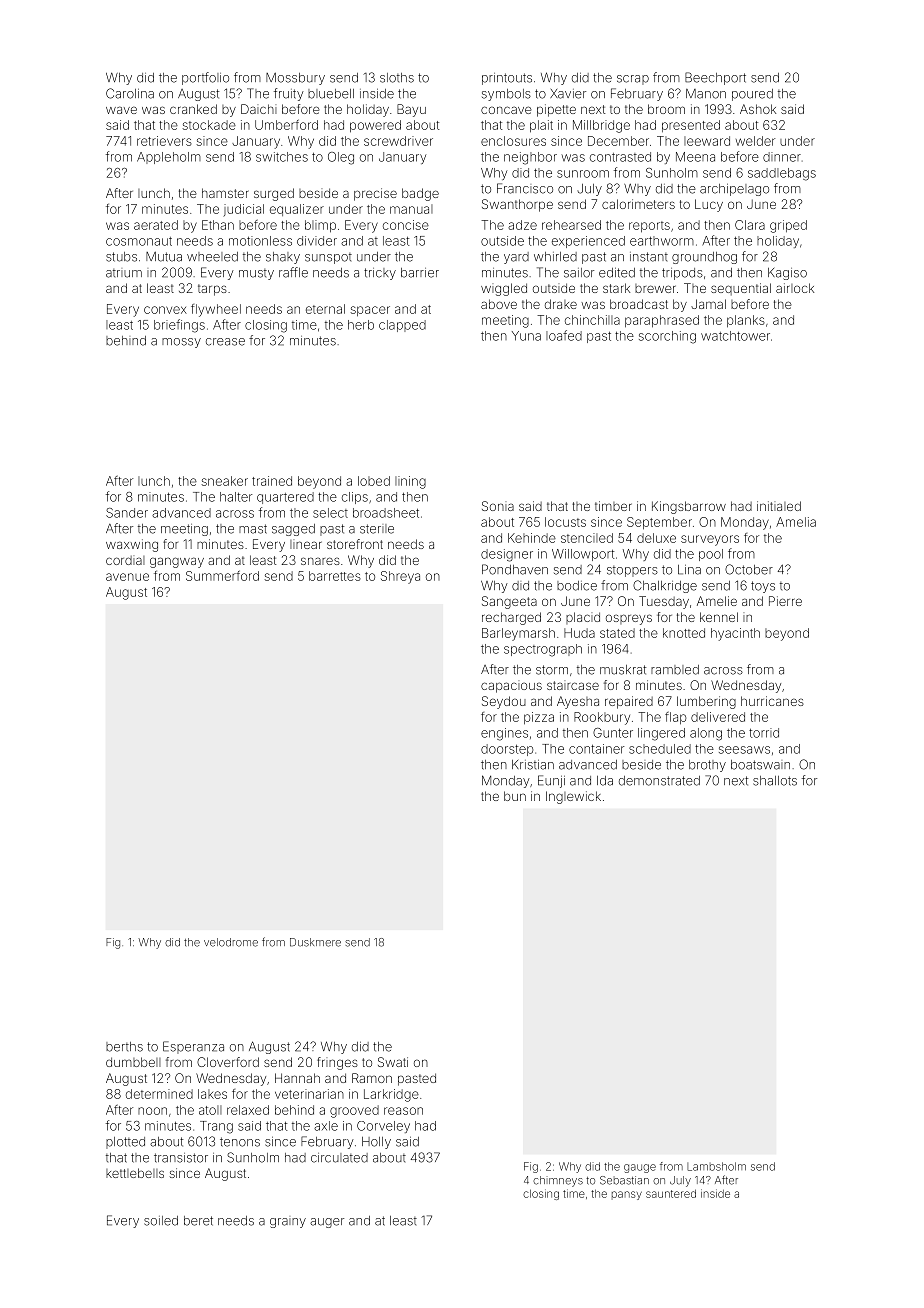 The image size is (924, 1308). What do you see at coordinates (161, 1221) in the screenshot?
I see `soiled` at bounding box center [161, 1221].
